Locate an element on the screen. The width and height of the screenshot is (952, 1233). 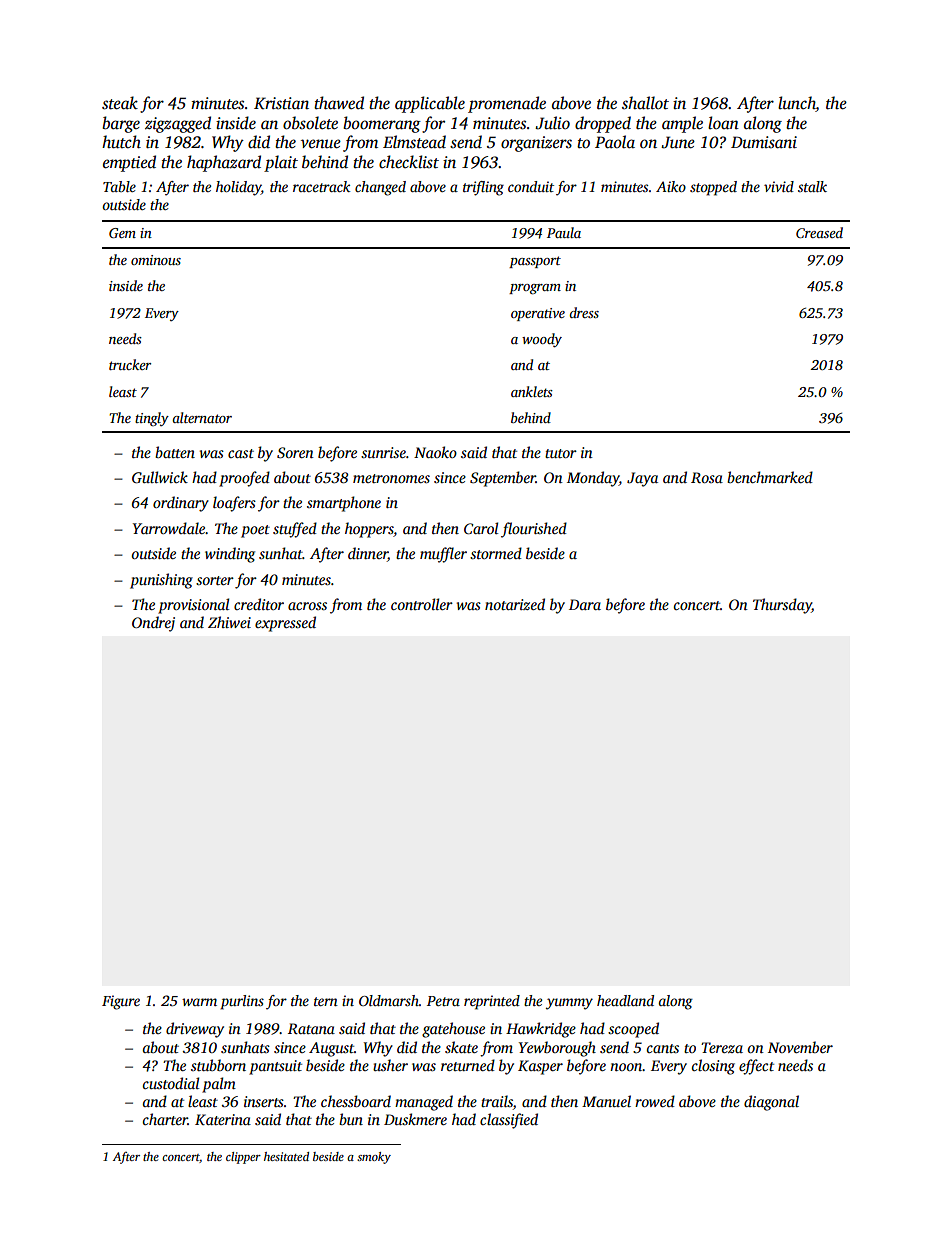
thawed is located at coordinates (339, 103).
